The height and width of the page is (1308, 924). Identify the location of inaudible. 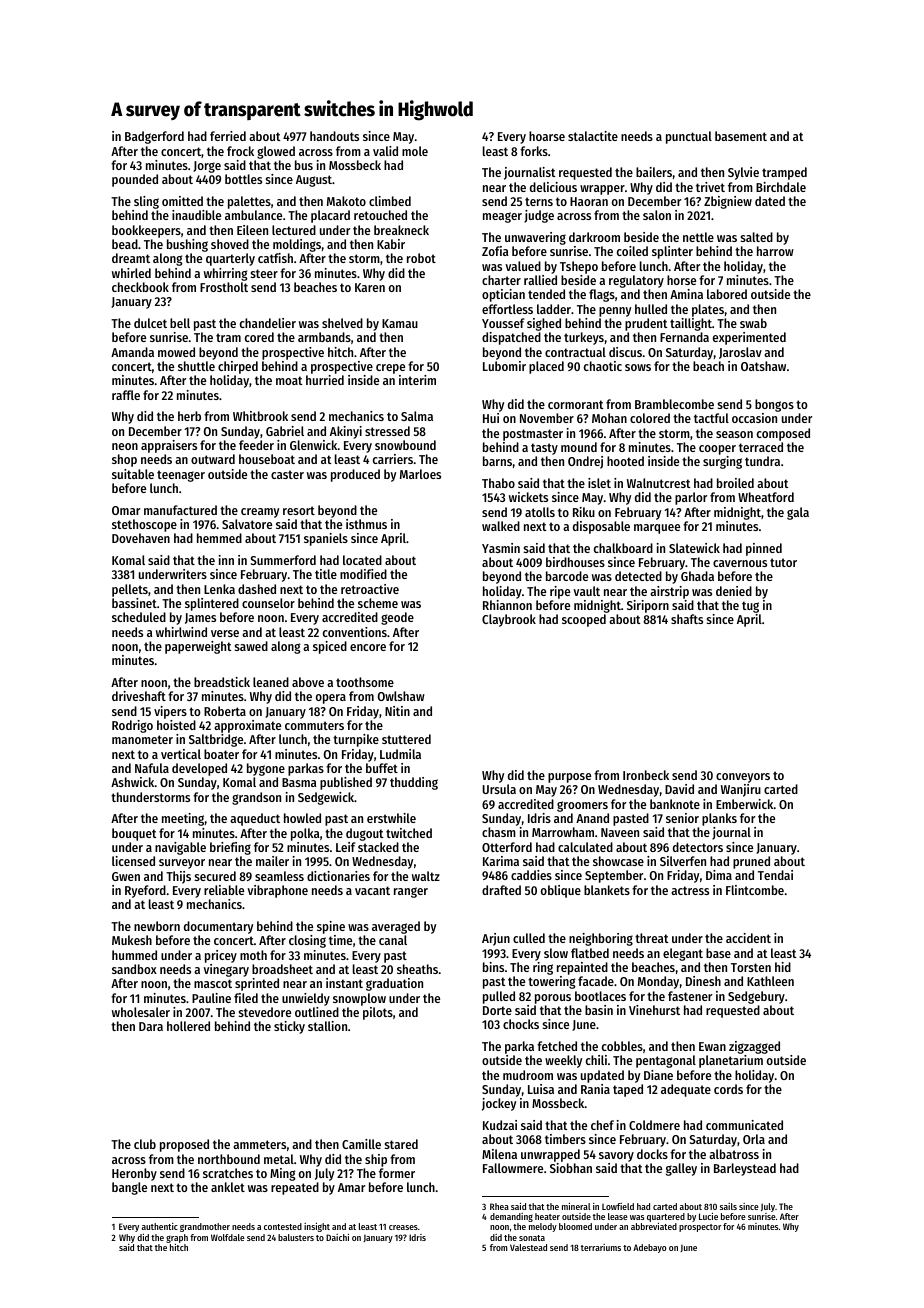
(196, 215).
